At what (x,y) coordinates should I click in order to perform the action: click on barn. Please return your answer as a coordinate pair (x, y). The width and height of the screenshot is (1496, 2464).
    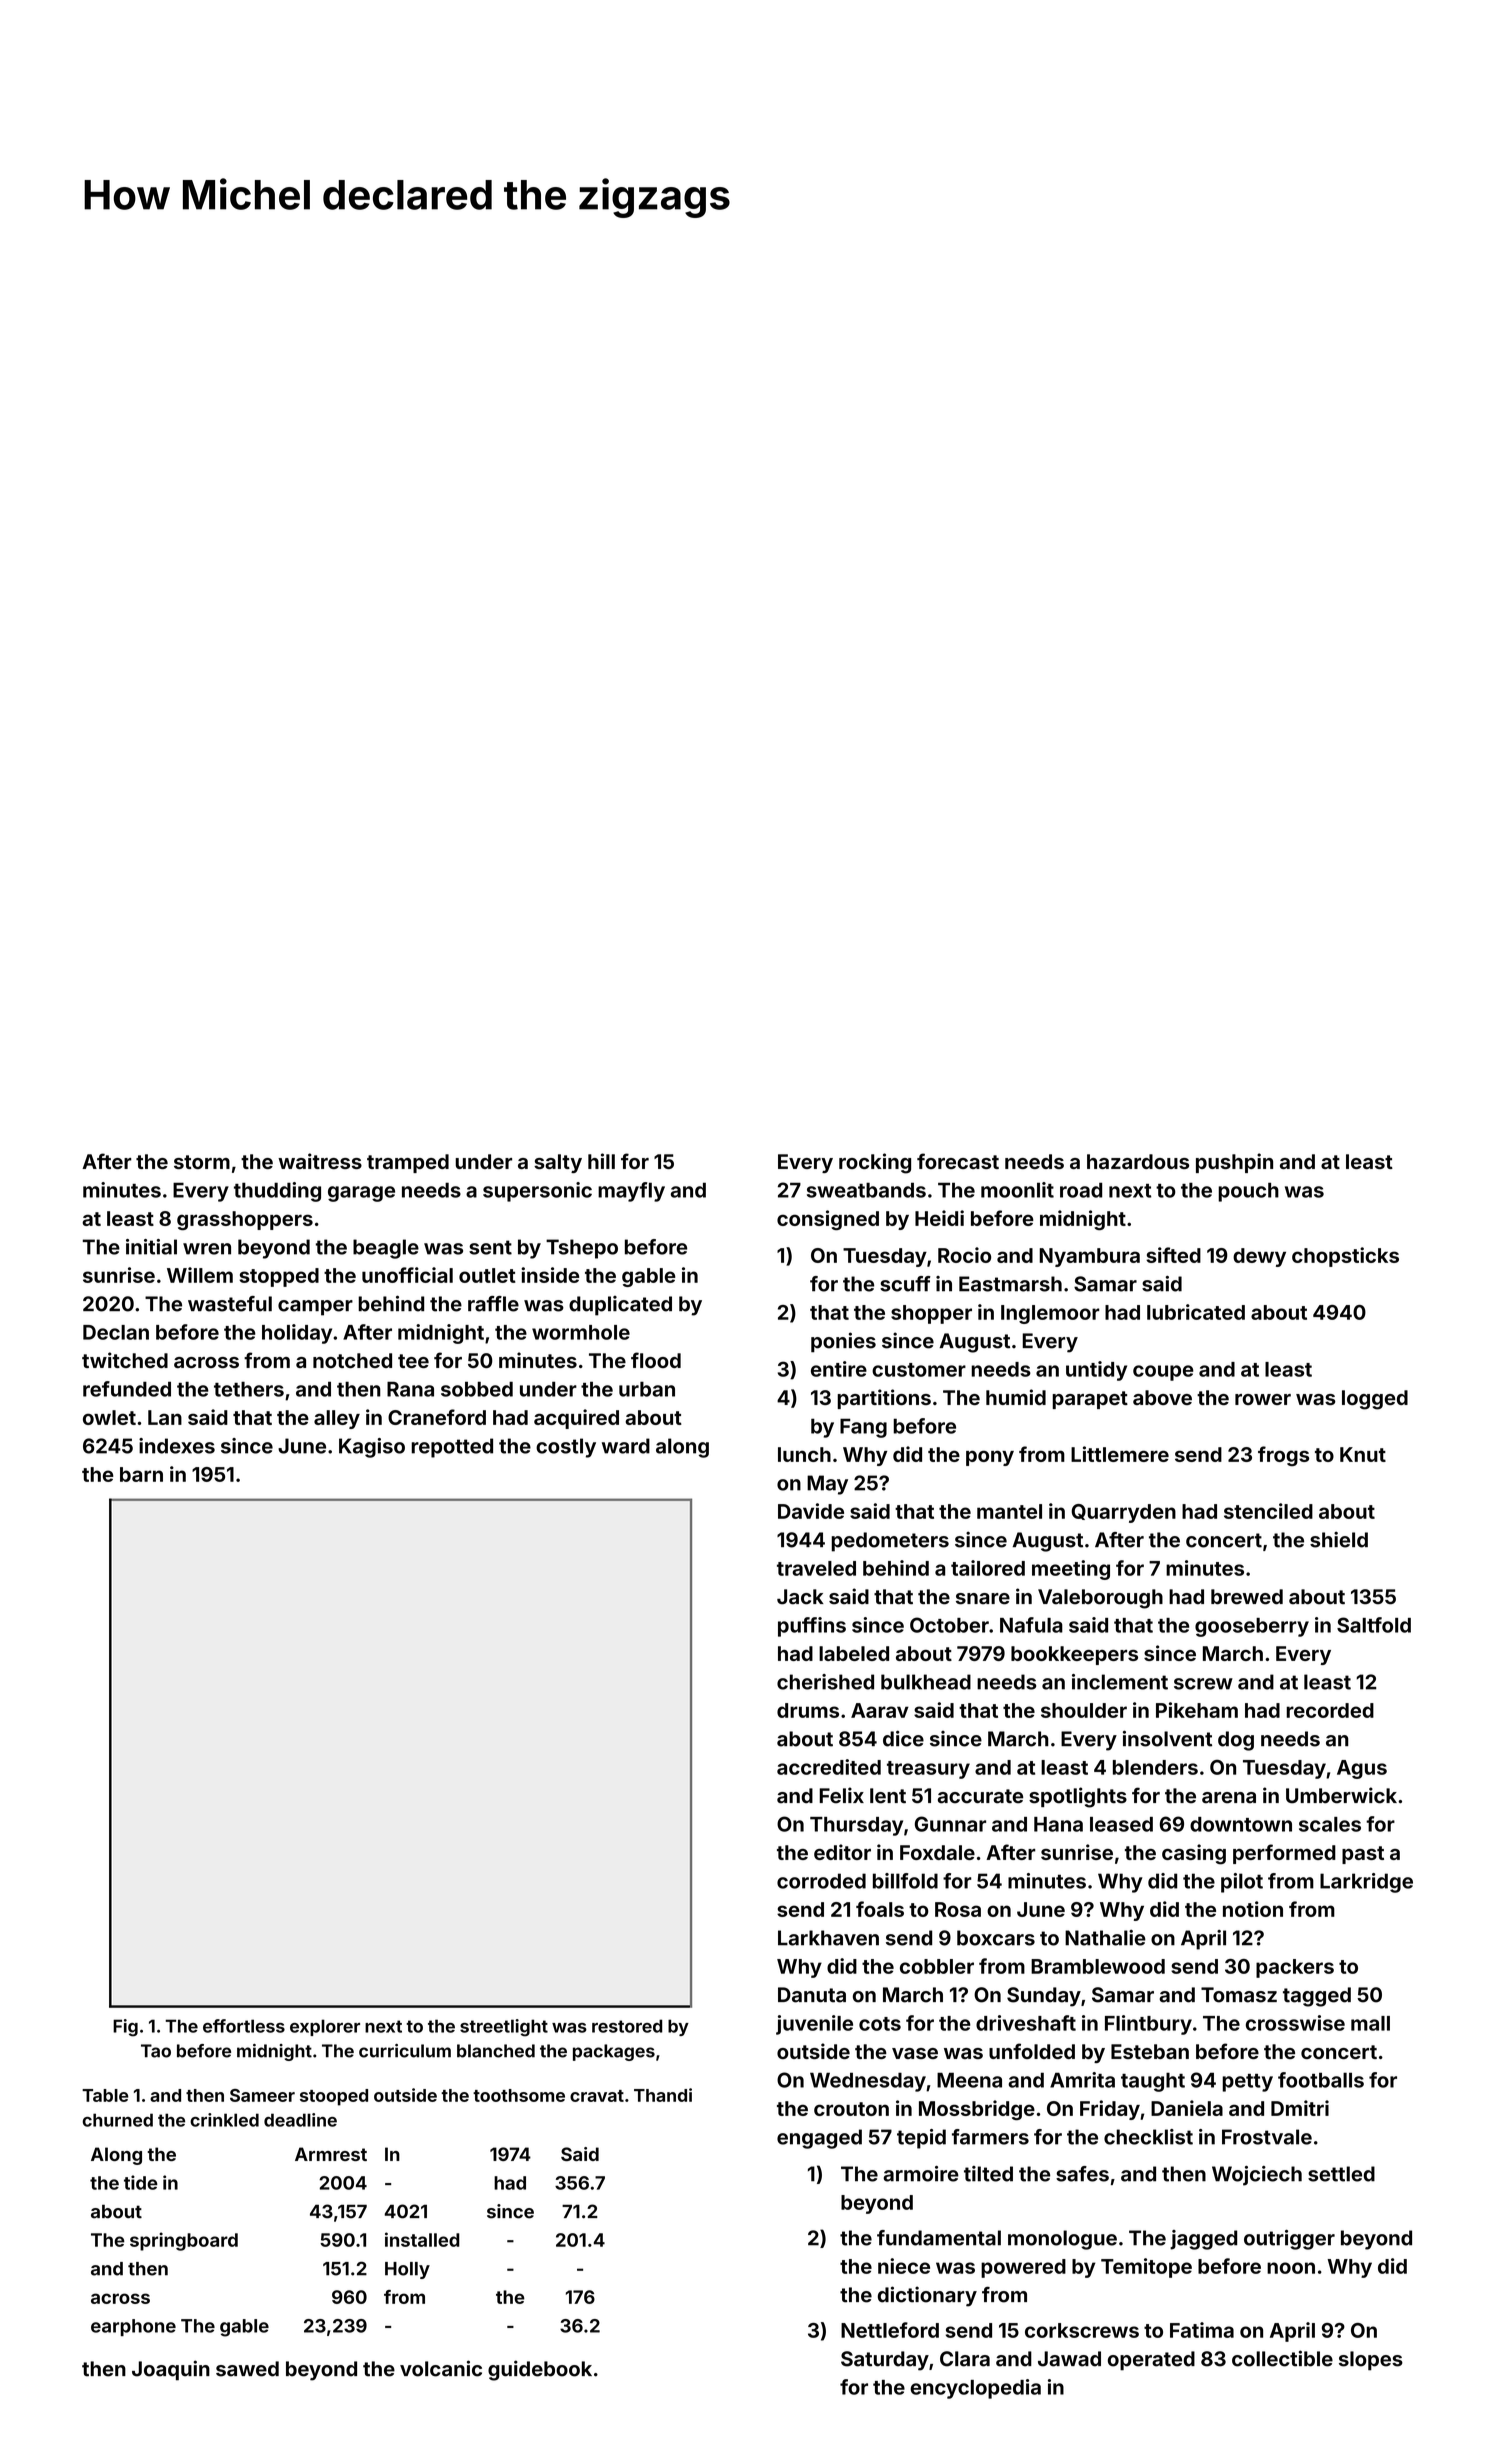
    Looking at the image, I should click on (141, 1474).
